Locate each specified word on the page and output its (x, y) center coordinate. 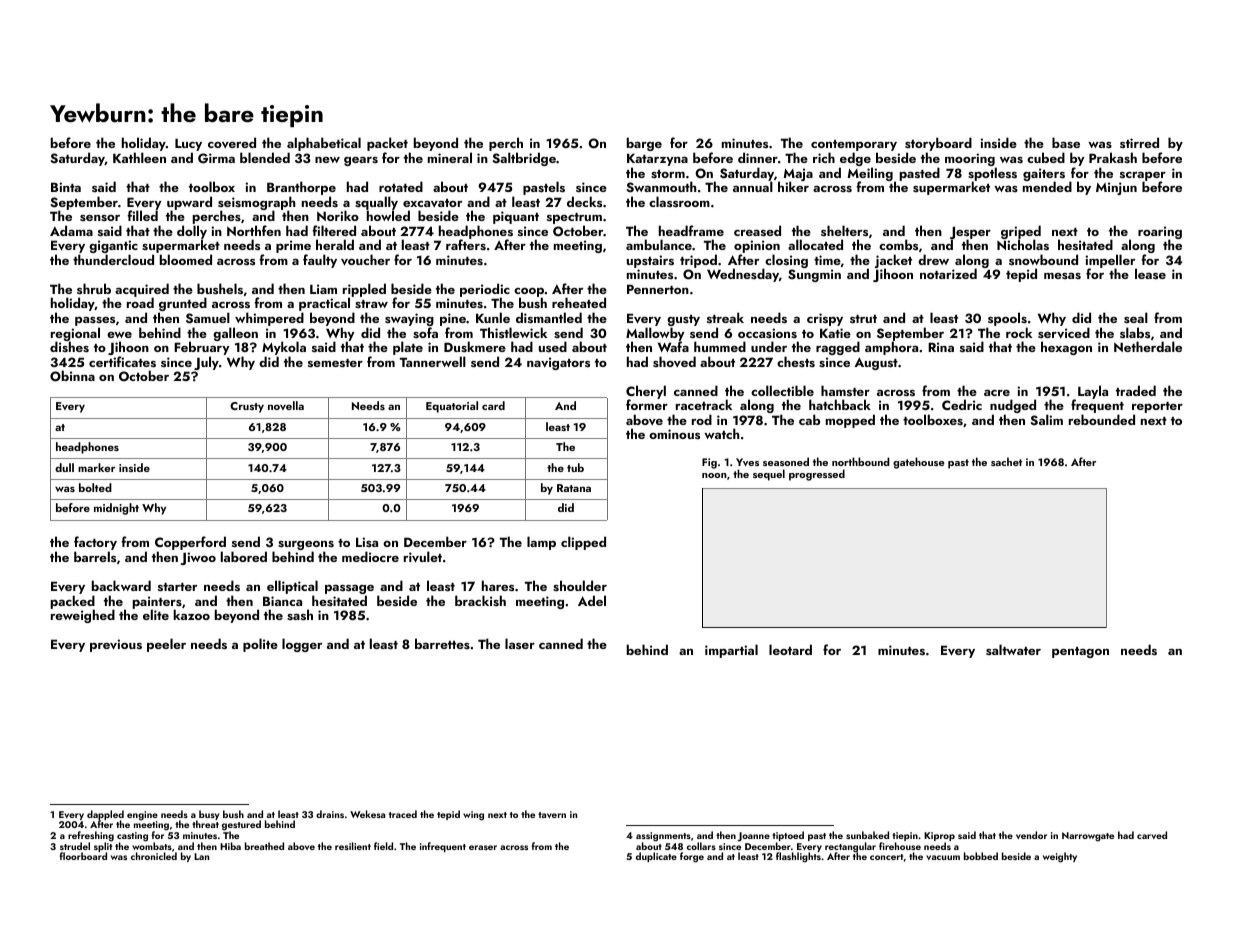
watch (721, 433)
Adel (592, 600)
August (876, 363)
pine (453, 319)
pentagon (1080, 652)
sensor (100, 218)
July (206, 363)
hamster (845, 390)
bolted (95, 487)
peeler (166, 645)
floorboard (83, 856)
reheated (579, 302)
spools (1007, 319)
